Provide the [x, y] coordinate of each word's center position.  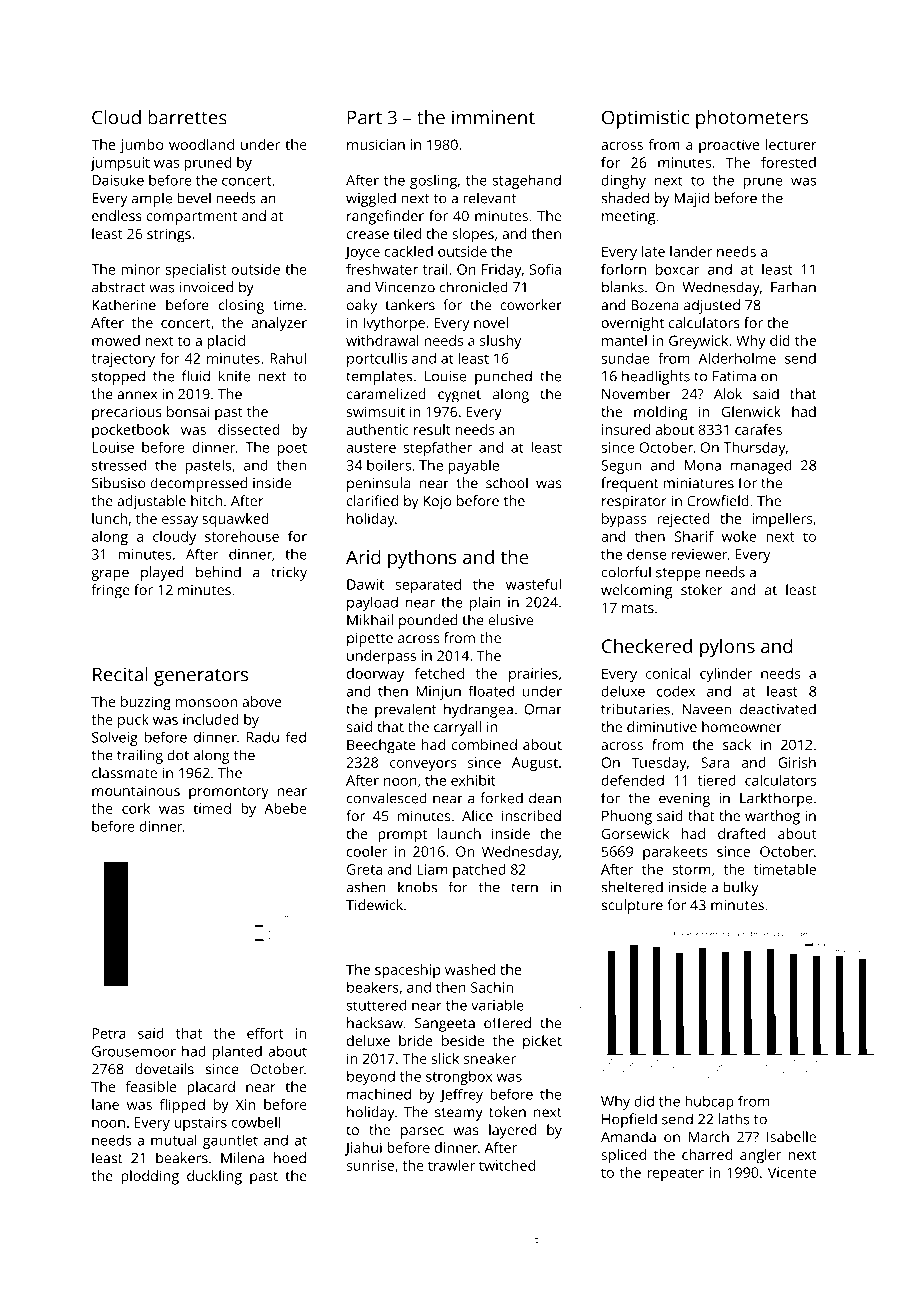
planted [237, 1052]
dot [178, 755]
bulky [740, 888]
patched [479, 870]
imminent [493, 117]
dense [647, 554]
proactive [729, 146]
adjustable [151, 502]
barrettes [187, 117]
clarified [372, 501]
